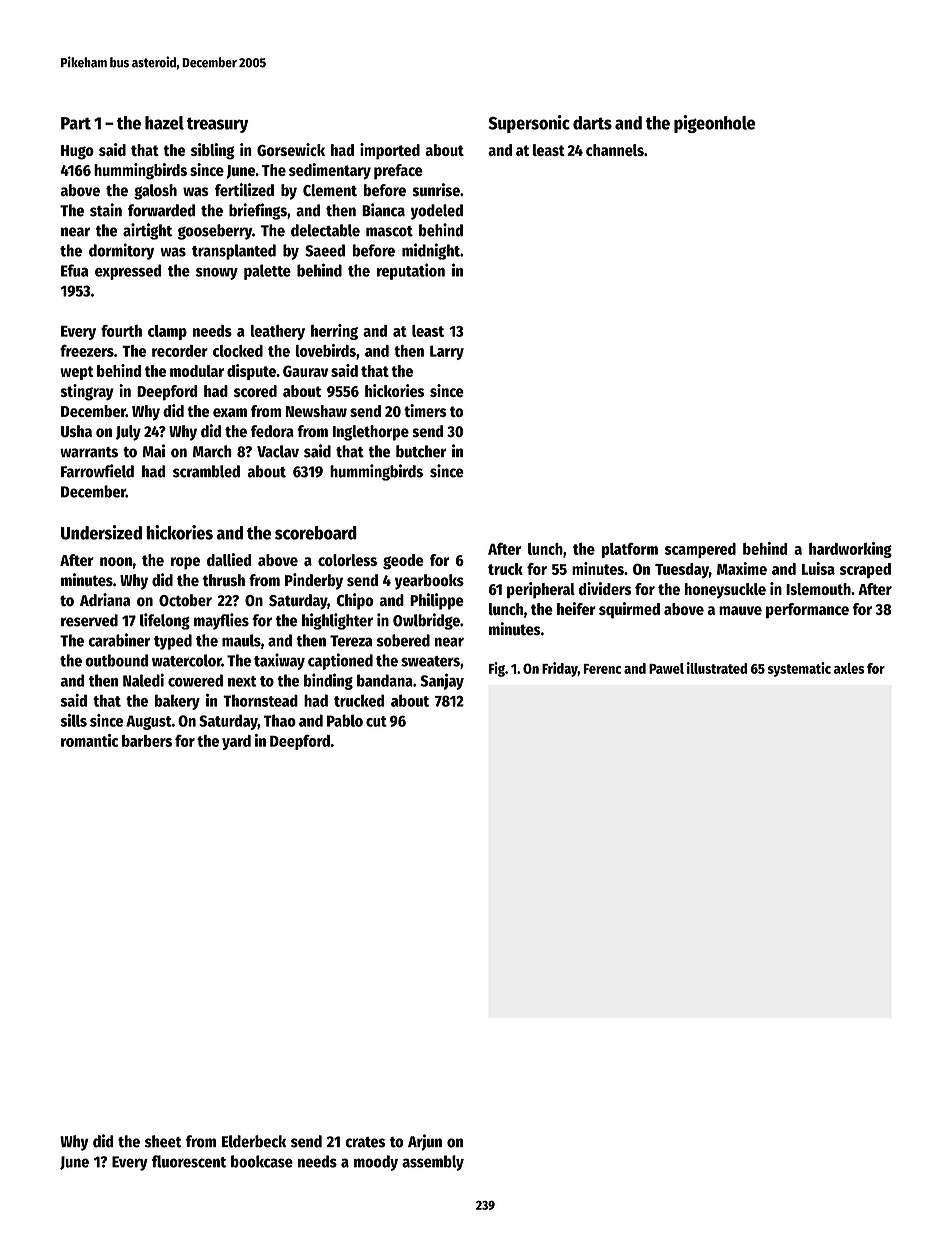 The image size is (952, 1233). Describe the element at coordinates (447, 353) in the screenshot. I see `Larry` at that location.
